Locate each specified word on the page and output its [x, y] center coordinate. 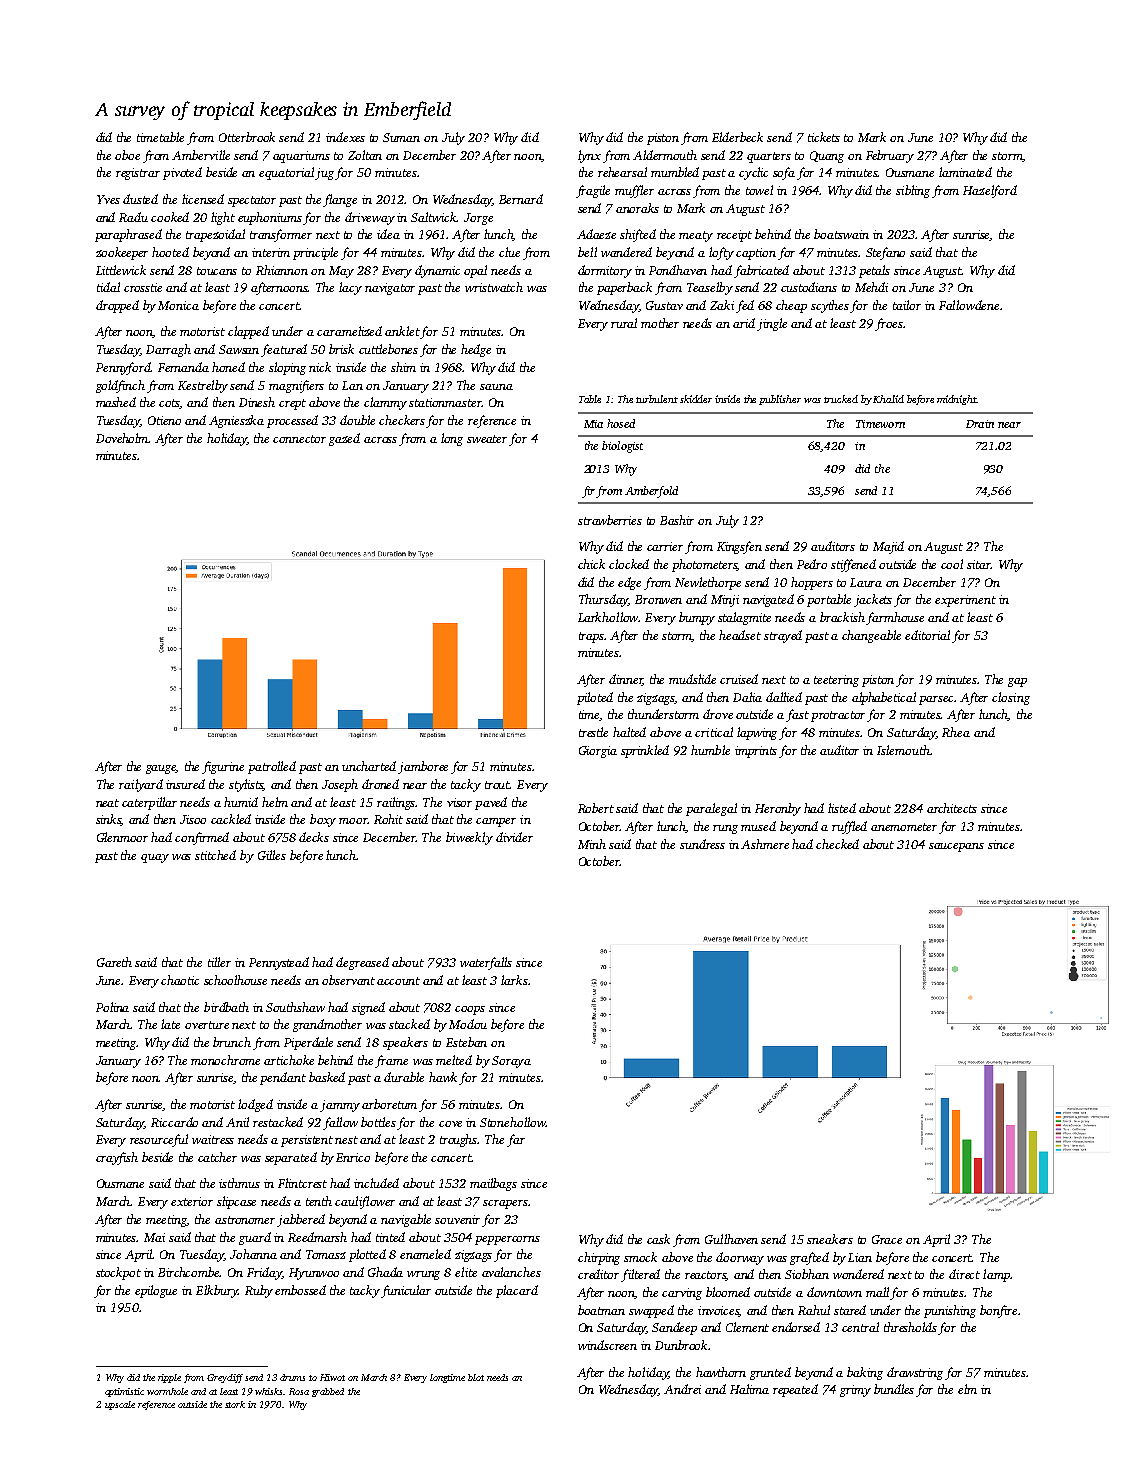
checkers [402, 420]
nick [320, 367]
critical [714, 732]
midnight [957, 400]
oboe [127, 155]
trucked [841, 399]
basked [327, 1077]
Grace [887, 1239]
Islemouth [903, 750]
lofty [721, 253]
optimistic [124, 1392]
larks [514, 980]
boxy [323, 820]
